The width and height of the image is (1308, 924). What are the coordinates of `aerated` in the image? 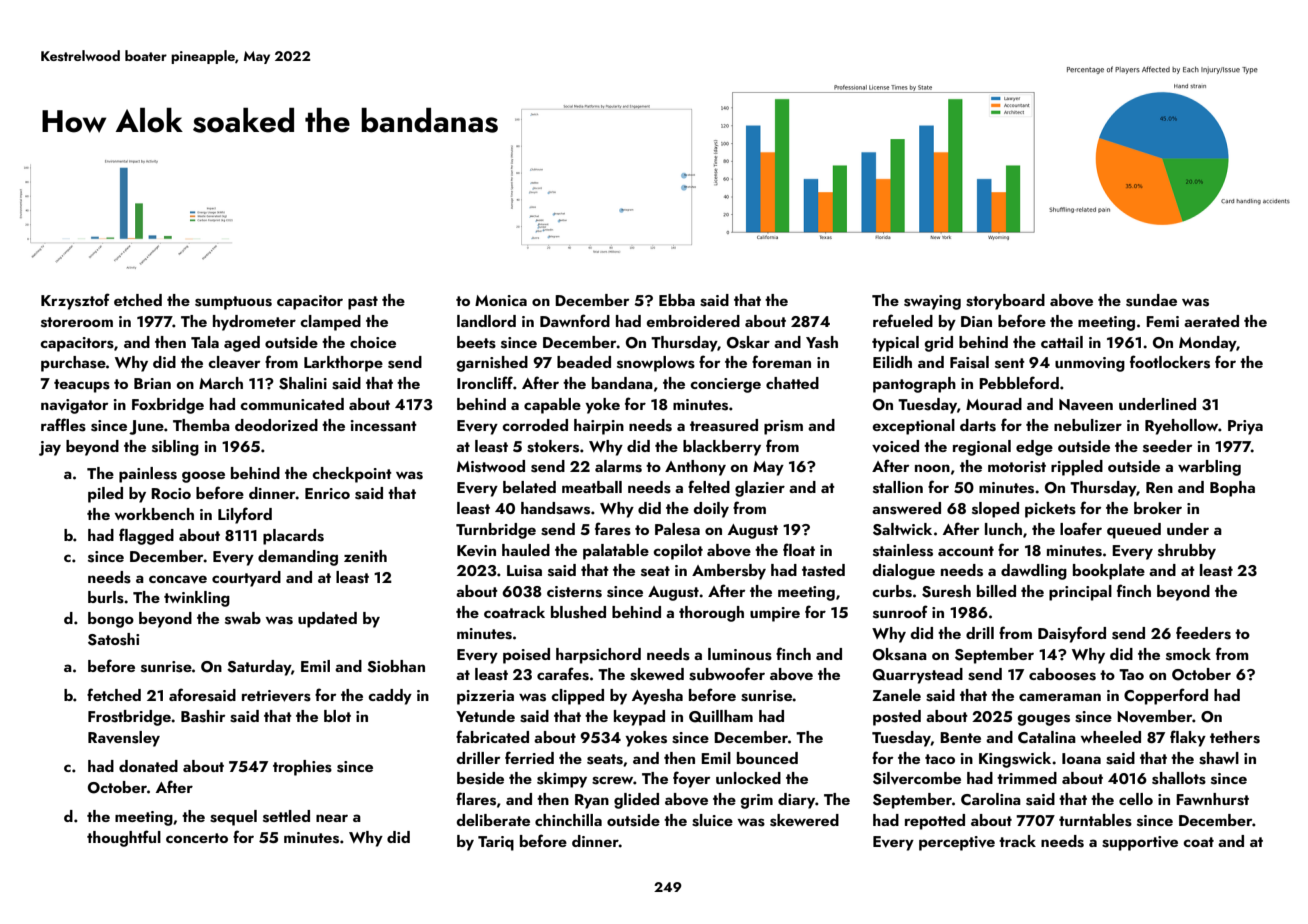 It's located at (1211, 321).
